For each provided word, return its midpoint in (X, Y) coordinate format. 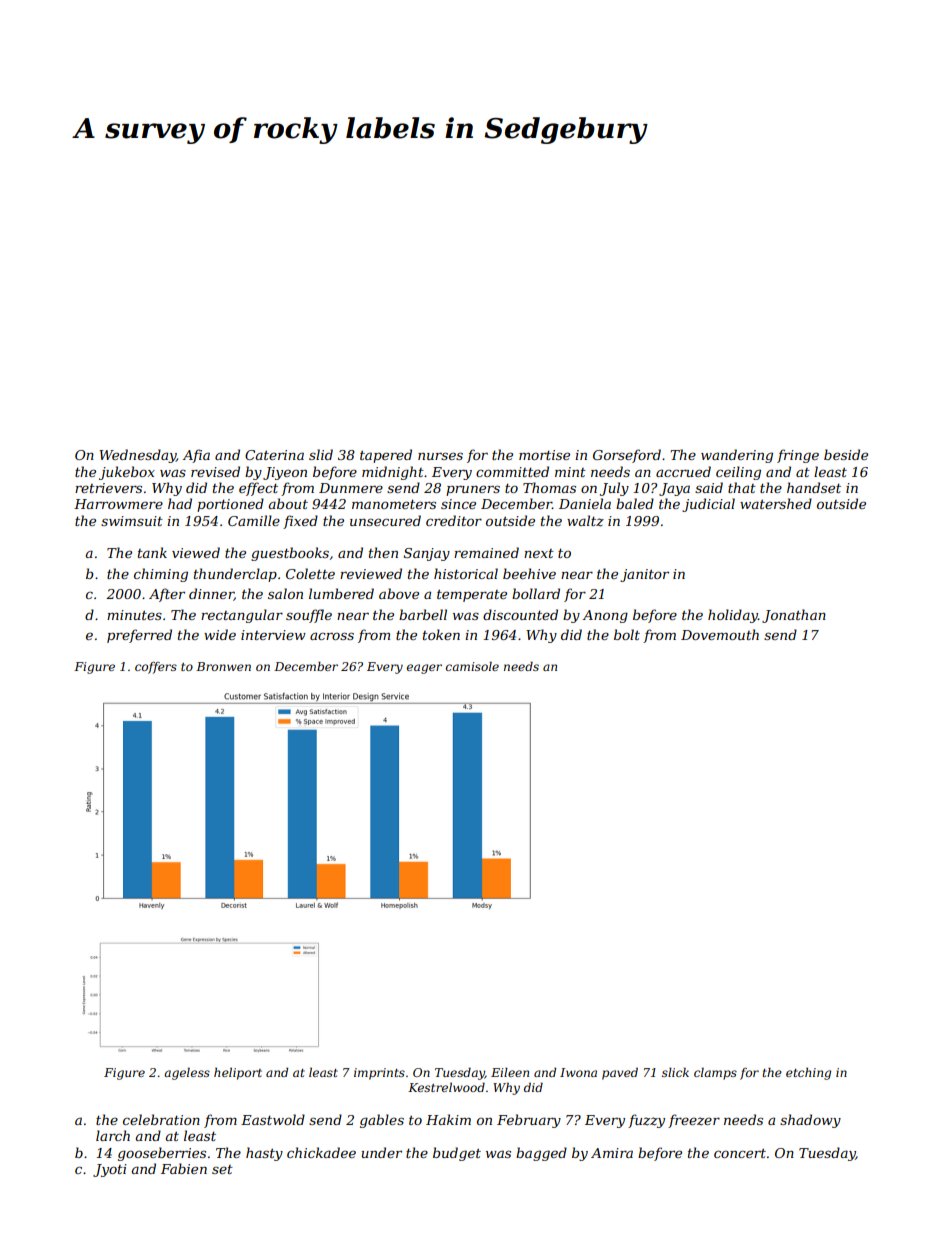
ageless (187, 1074)
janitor (644, 575)
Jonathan (794, 616)
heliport (238, 1074)
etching (808, 1074)
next (539, 553)
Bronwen (223, 666)
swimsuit (132, 521)
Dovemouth (720, 634)
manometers (394, 504)
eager (424, 669)
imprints (379, 1074)
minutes (134, 615)
